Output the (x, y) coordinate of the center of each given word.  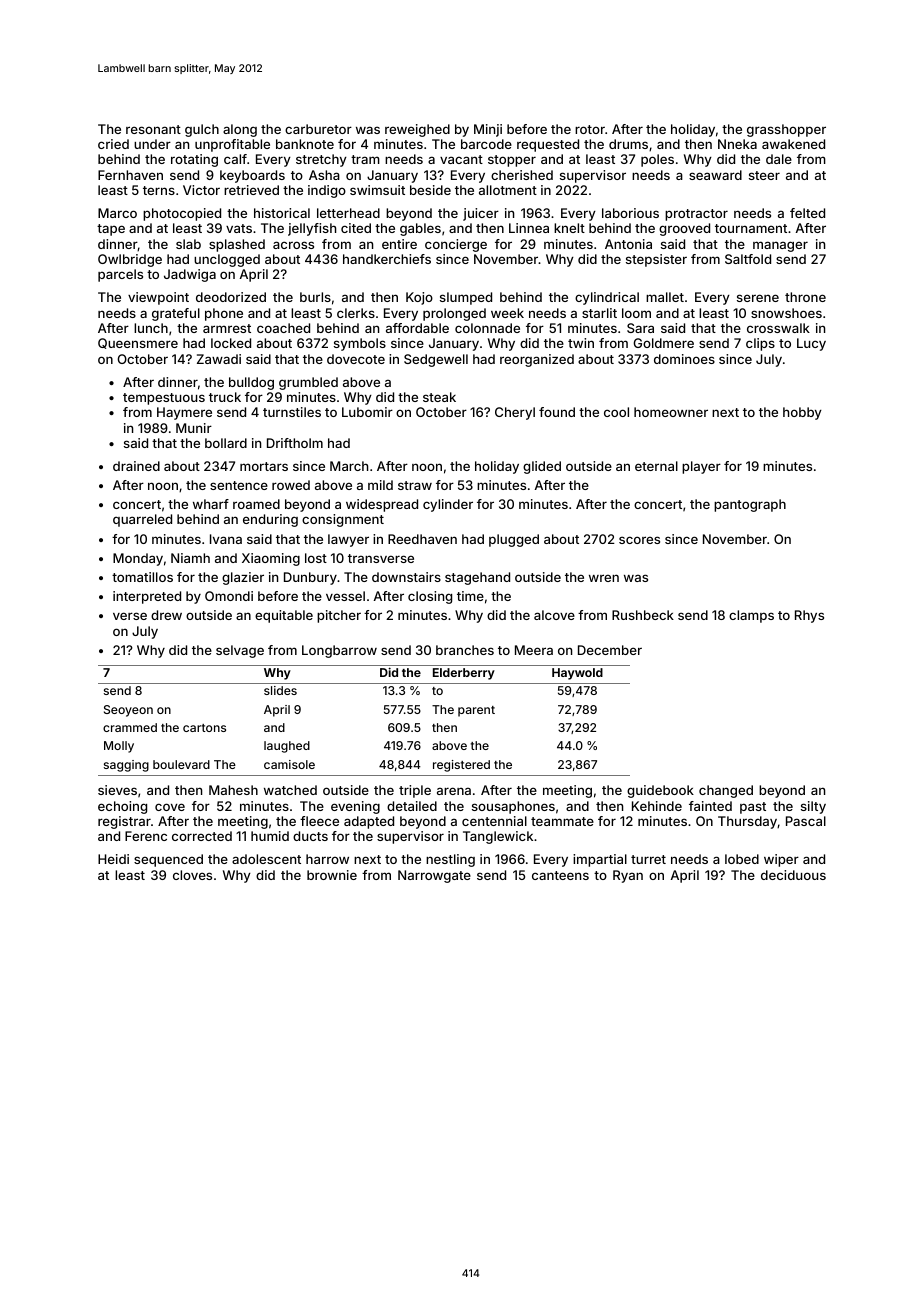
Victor (201, 190)
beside (430, 190)
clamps (751, 616)
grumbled (308, 383)
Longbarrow (339, 651)
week (507, 313)
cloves (192, 875)
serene (758, 298)
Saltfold (748, 259)
